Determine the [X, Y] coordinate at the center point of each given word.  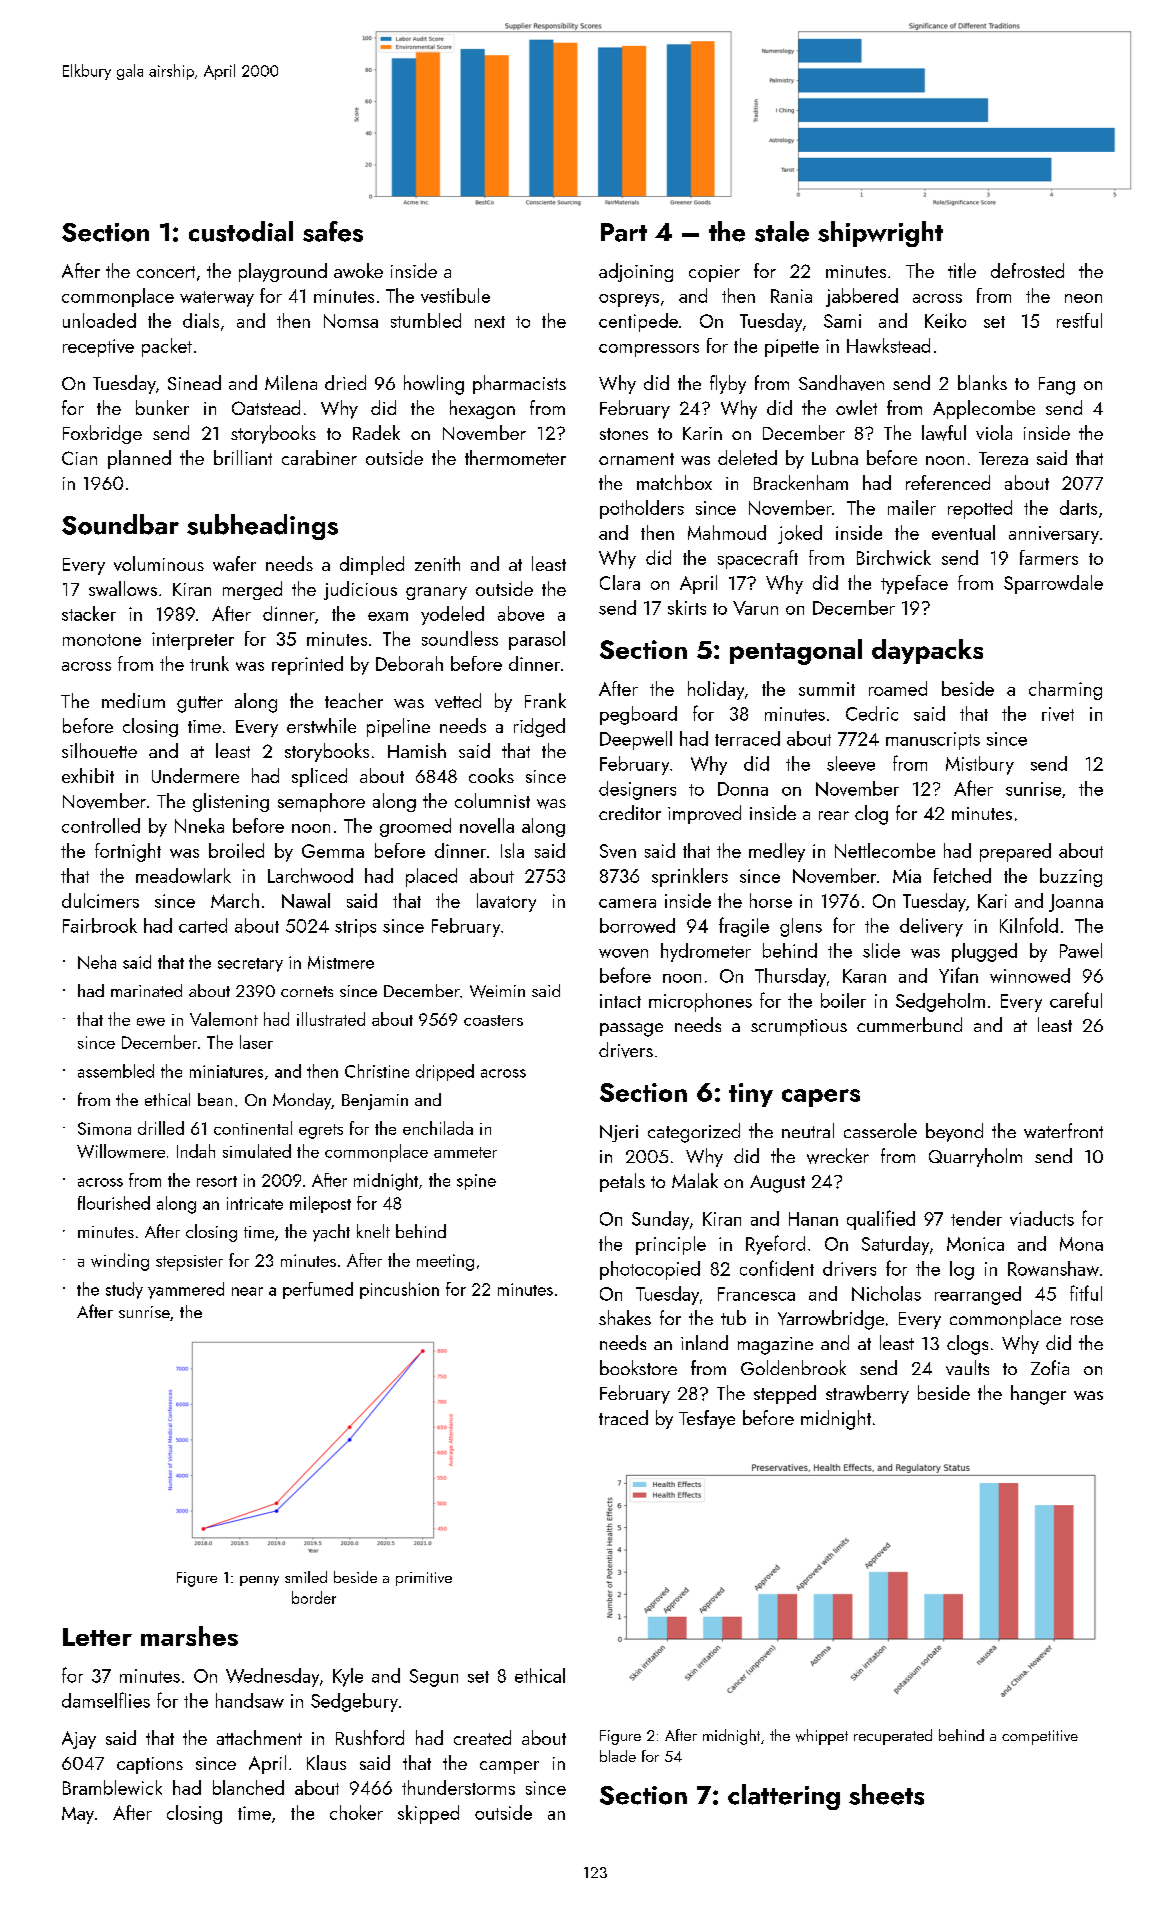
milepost [320, 1204]
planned [139, 459]
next [490, 322]
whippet [822, 1737]
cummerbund [909, 1024]
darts [1078, 507]
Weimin [497, 991]
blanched [248, 1787]
